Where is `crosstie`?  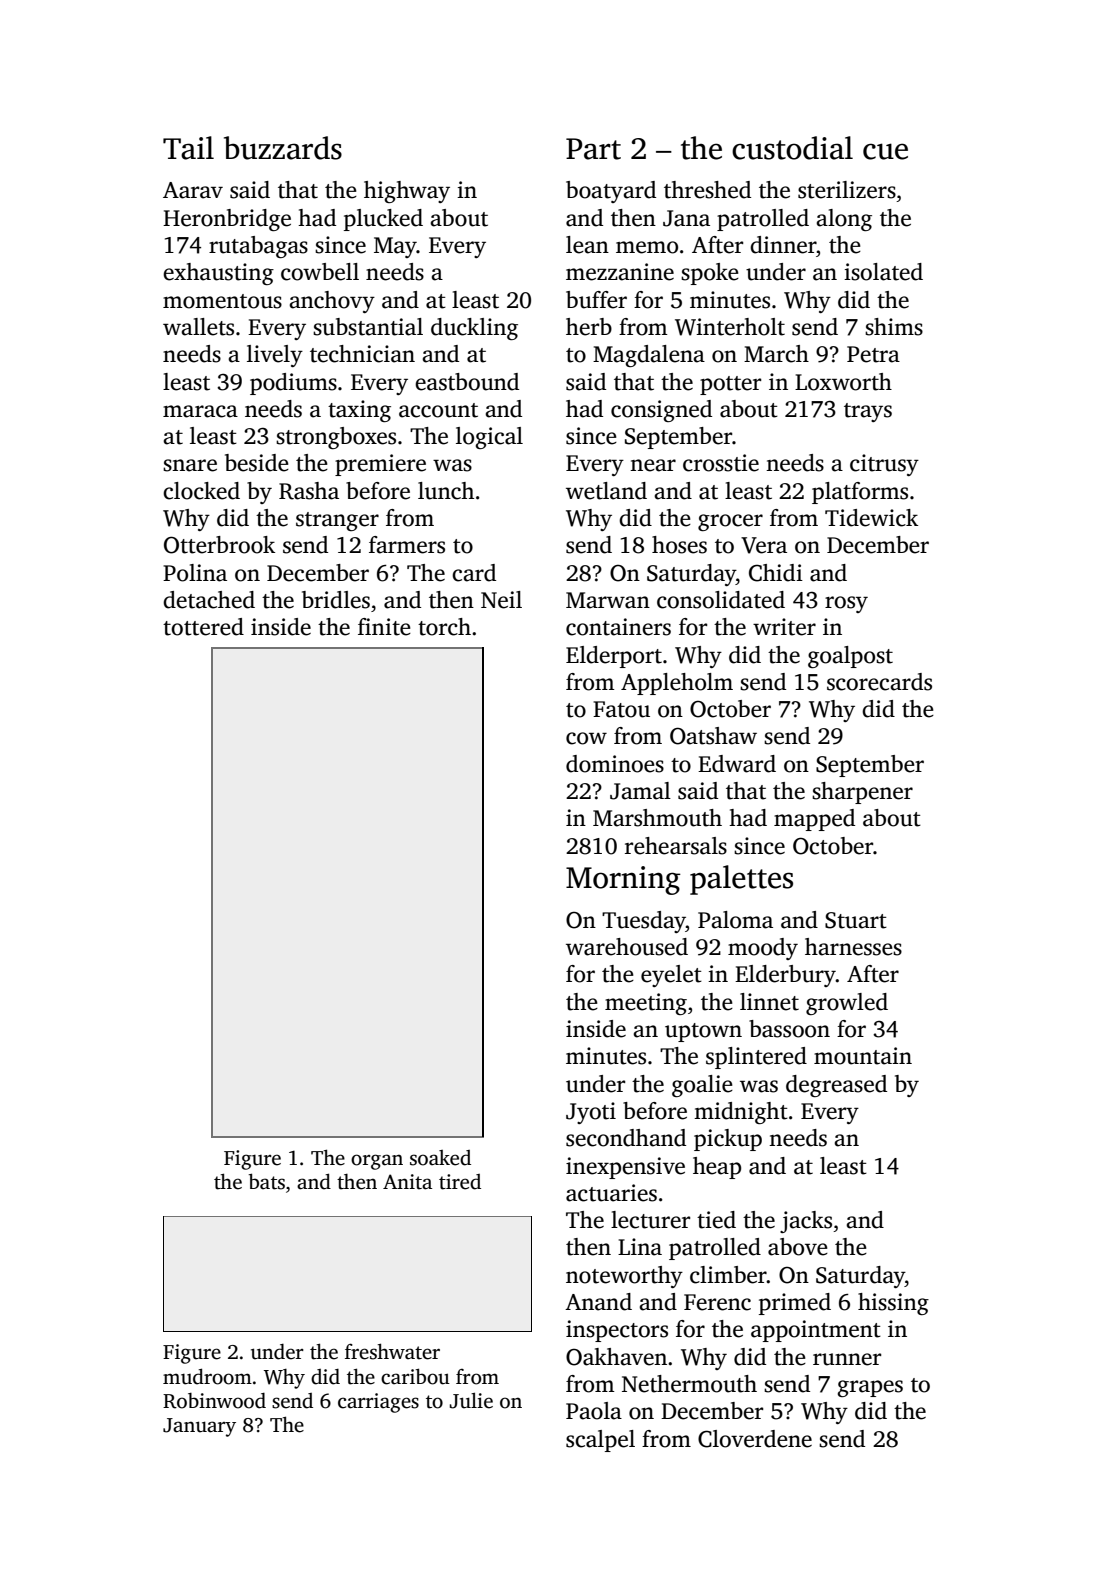
crosstie is located at coordinates (721, 463).
